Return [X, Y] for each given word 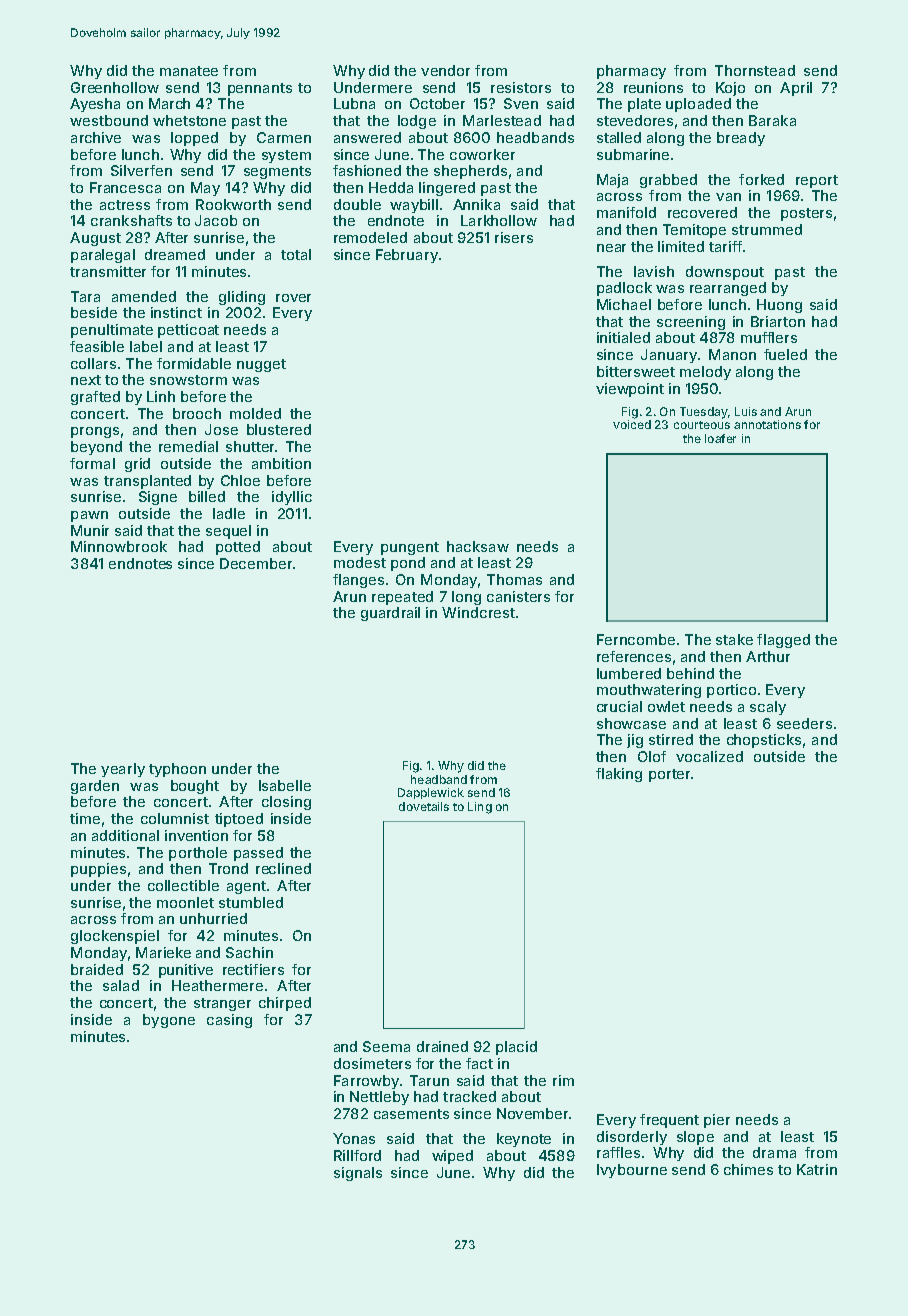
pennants [260, 89]
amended [144, 296]
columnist [175, 818]
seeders [804, 723]
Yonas [354, 1138]
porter [669, 775]
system [286, 156]
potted [238, 548]
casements [411, 1114]
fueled [785, 354]
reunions [653, 87]
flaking [619, 775]
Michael [624, 304]
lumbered [629, 673]
